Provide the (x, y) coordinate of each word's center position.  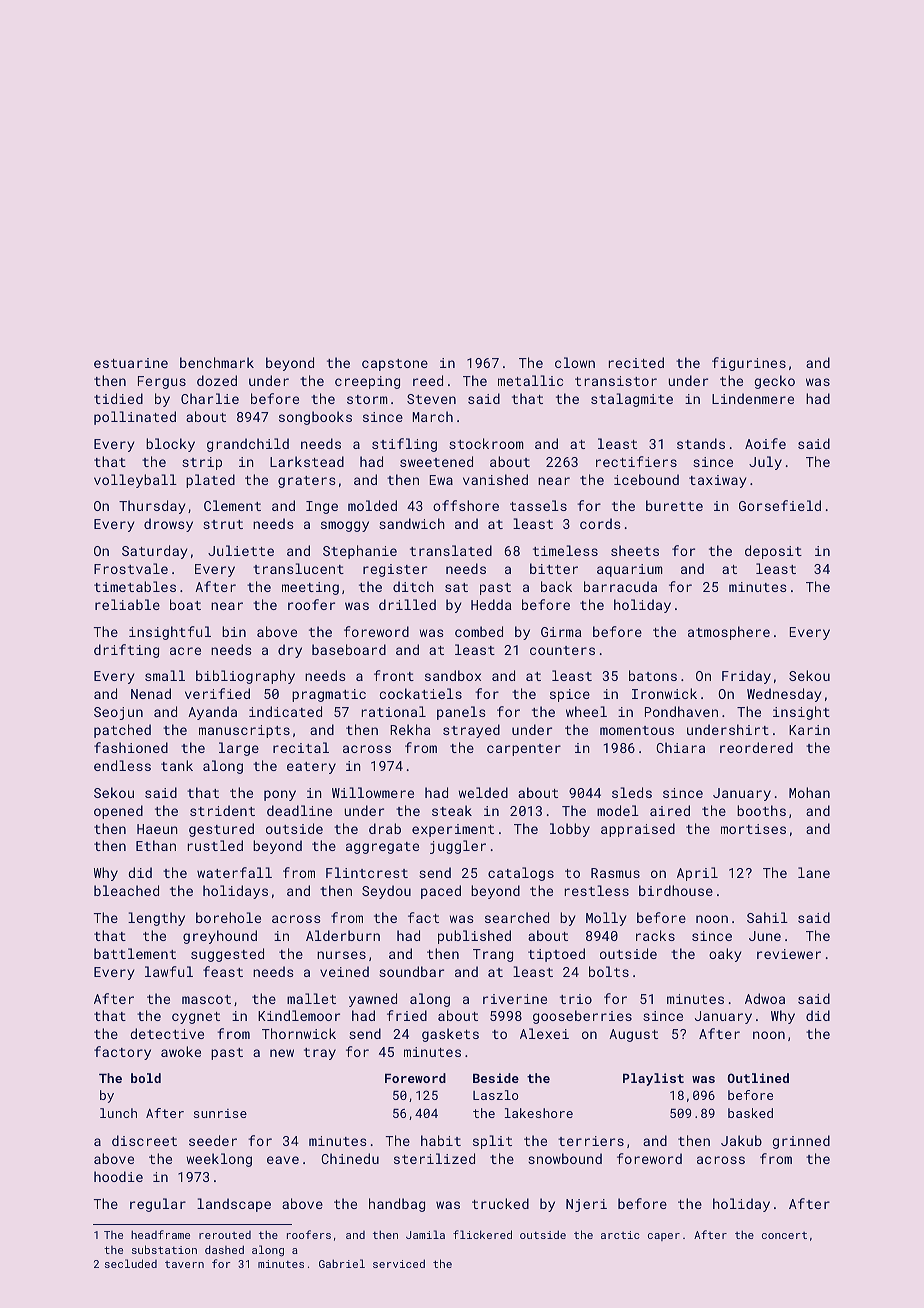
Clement (232, 505)
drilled (407, 604)
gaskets (450, 1035)
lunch (118, 1113)
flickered (482, 1234)
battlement (135, 953)
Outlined (758, 1078)
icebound (646, 479)
